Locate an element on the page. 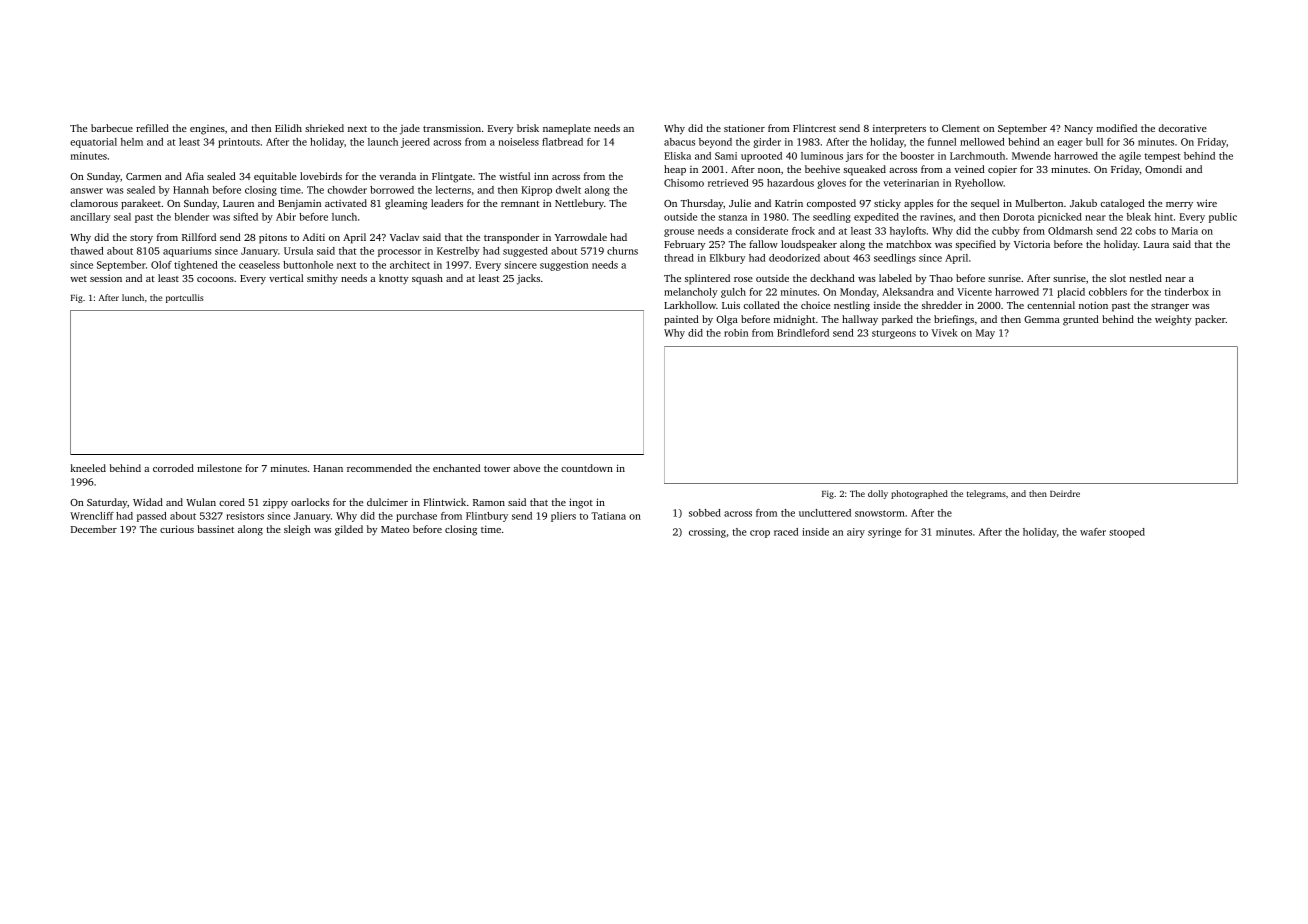 The height and width of the page is (924, 1308). barbecue is located at coordinates (112, 128).
